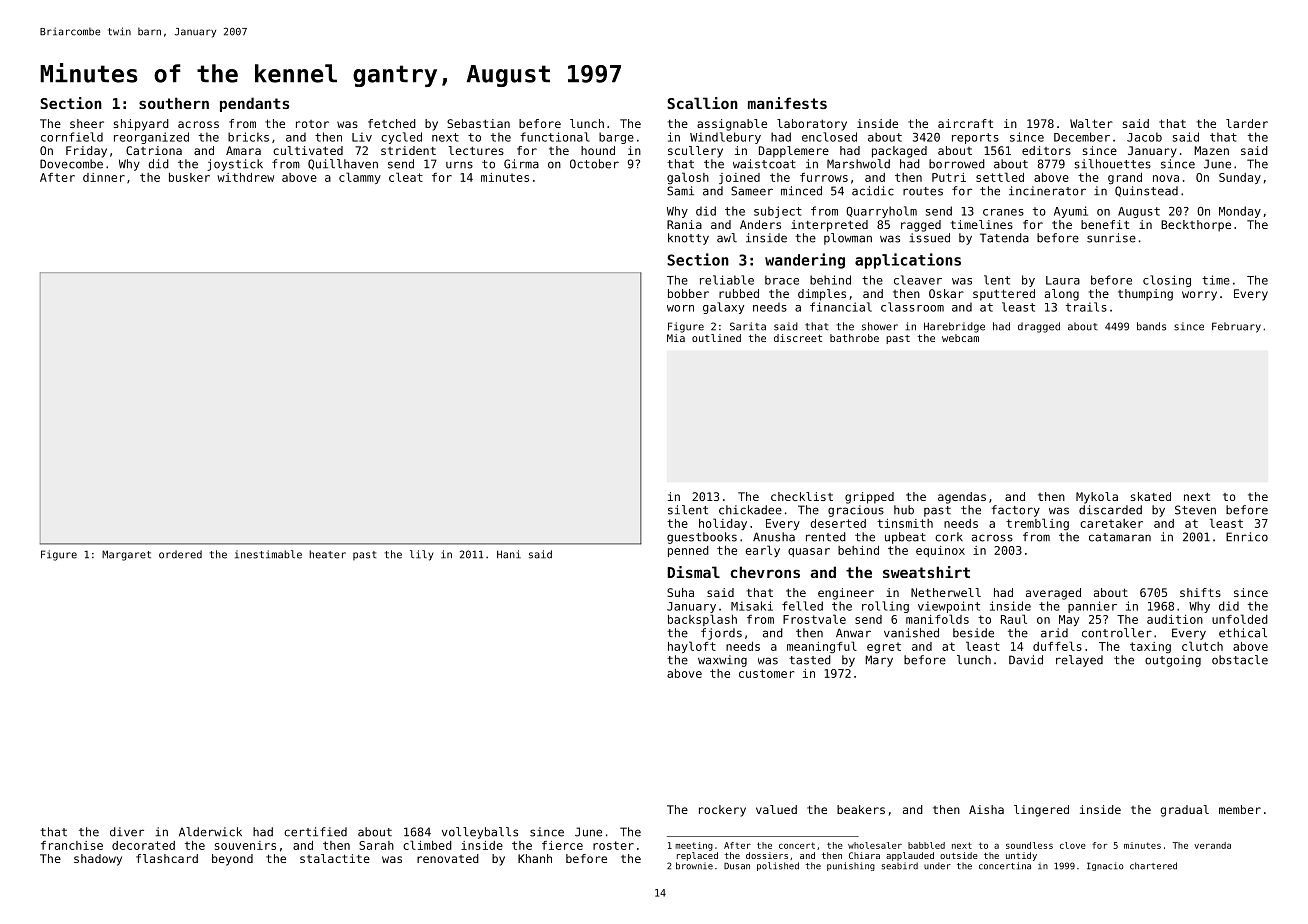  What do you see at coordinates (126, 555) in the screenshot?
I see `Margaret` at bounding box center [126, 555].
